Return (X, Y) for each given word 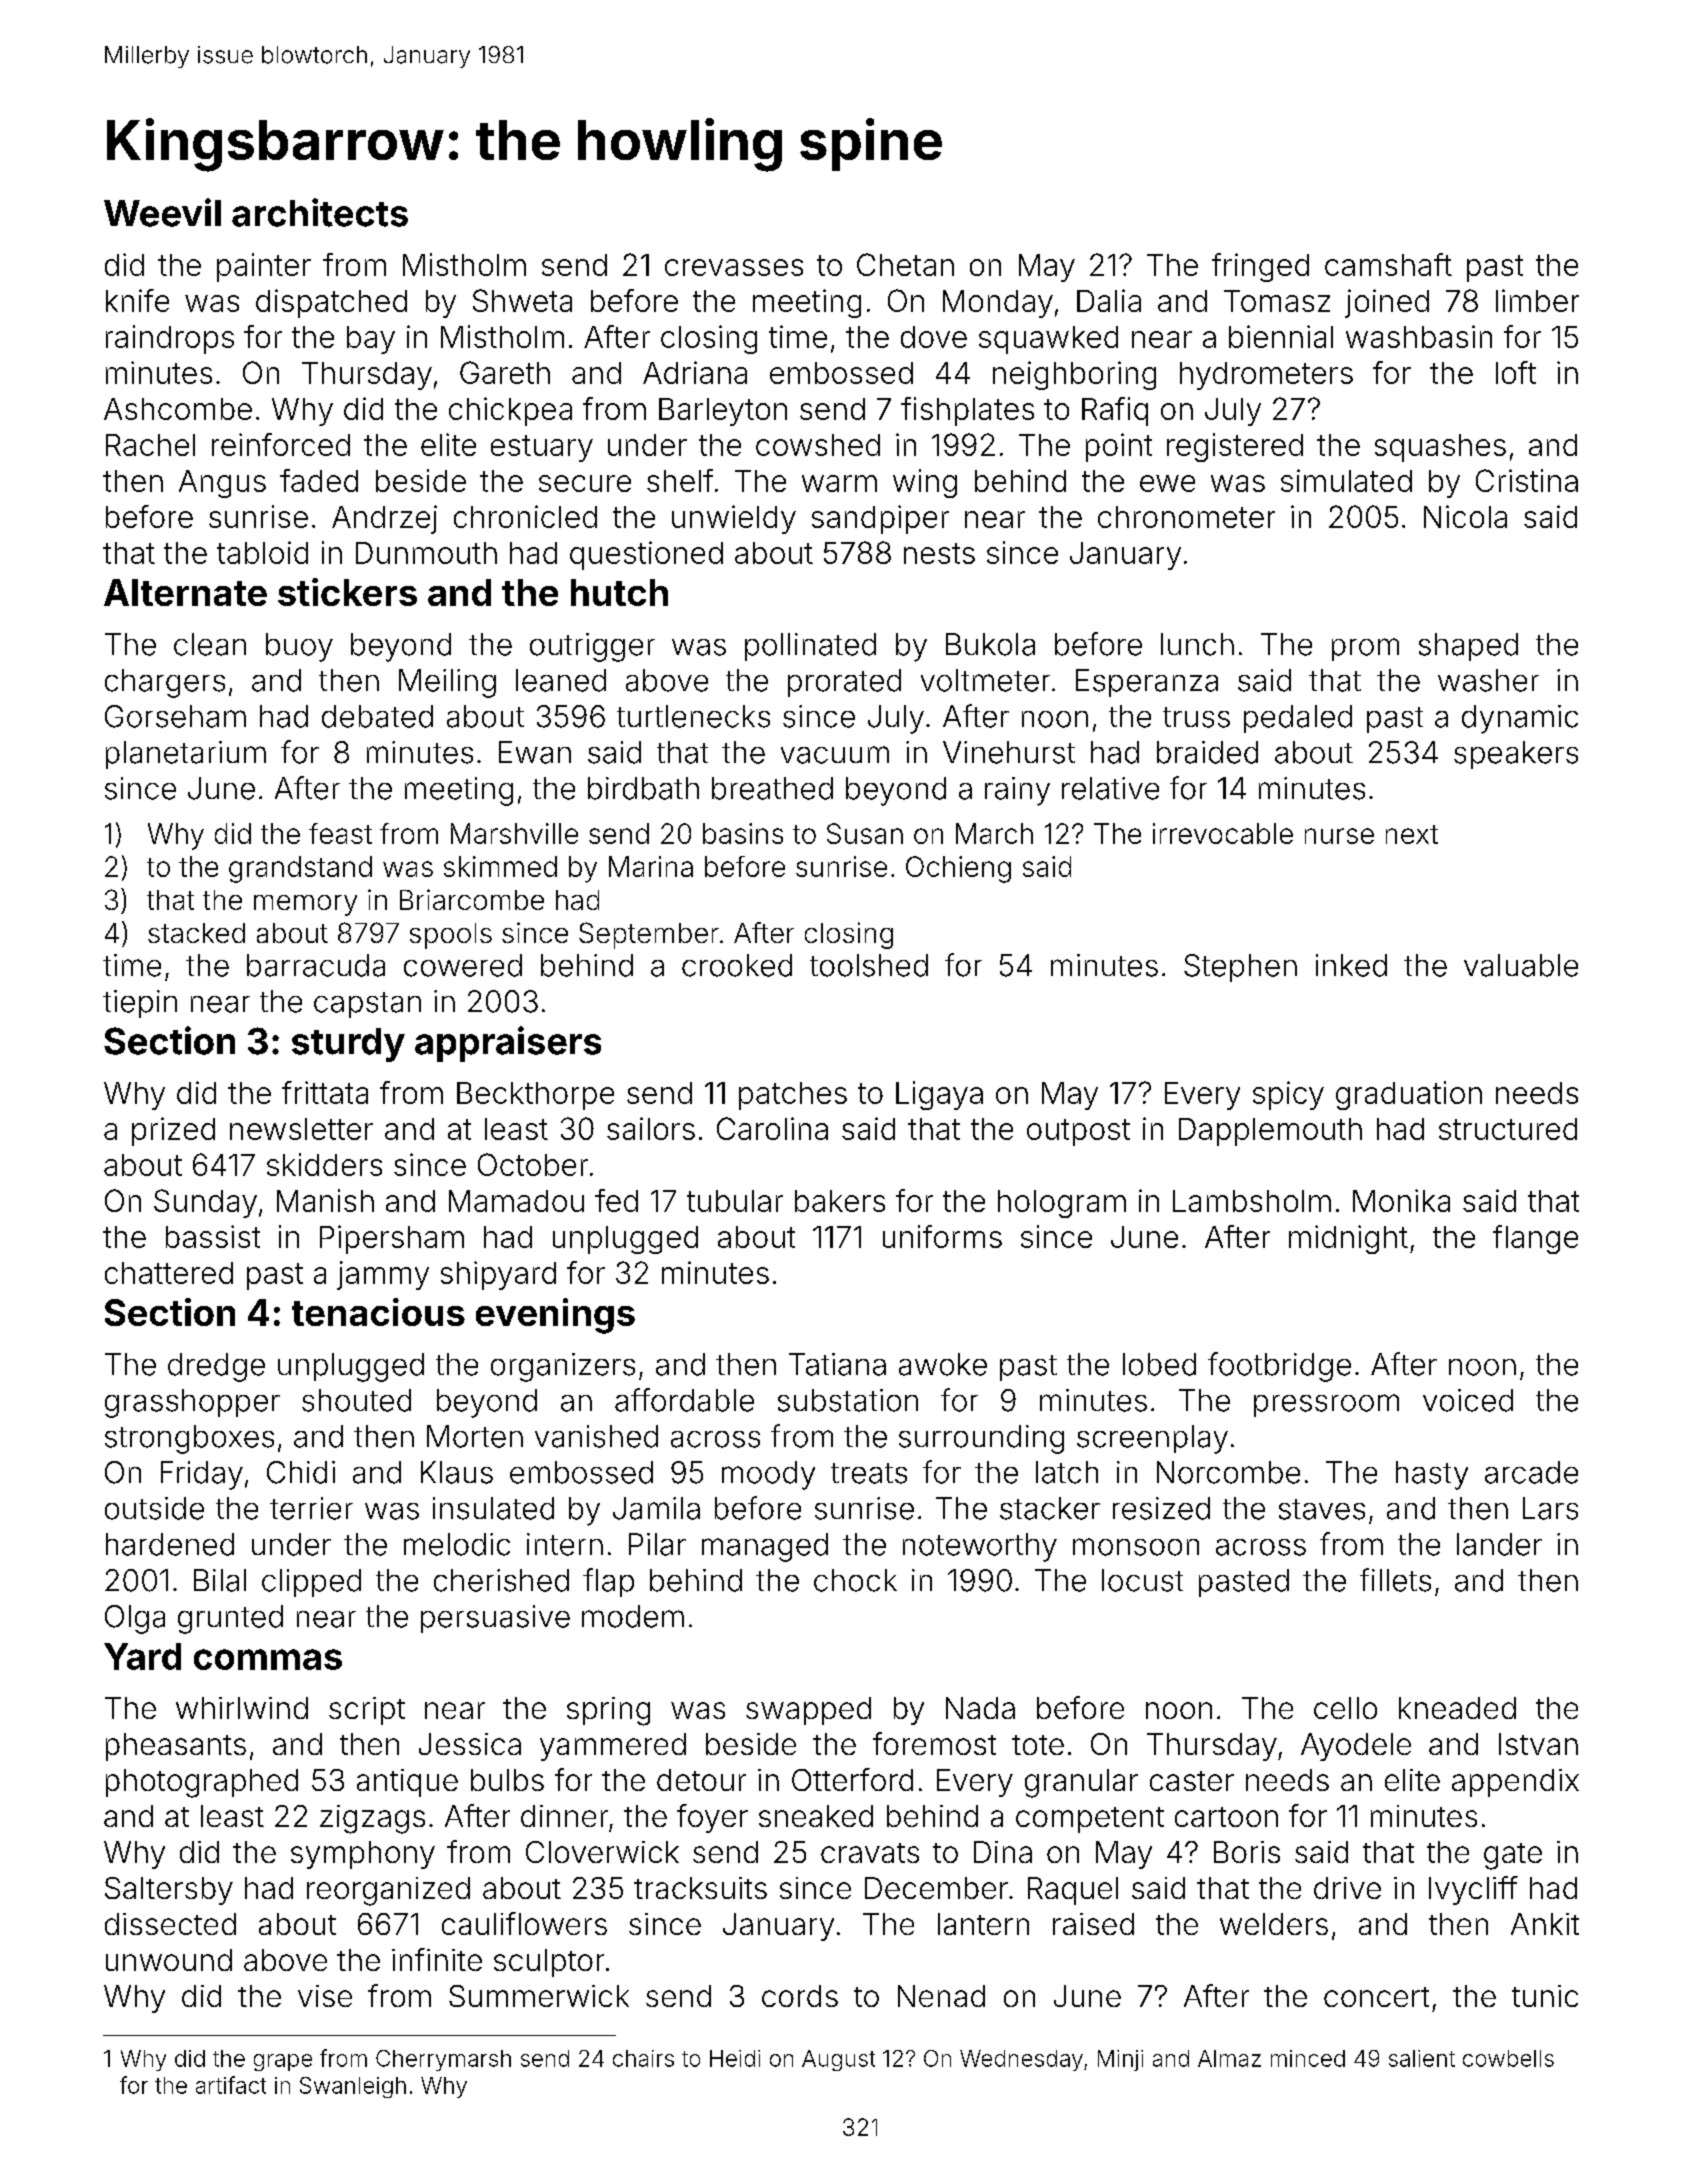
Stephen (1240, 968)
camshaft (1388, 264)
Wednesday (1021, 2060)
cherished (501, 1580)
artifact (231, 2085)
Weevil (162, 212)
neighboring (1074, 375)
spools (451, 936)
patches (793, 1096)
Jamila (656, 1508)
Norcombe (1228, 1472)
